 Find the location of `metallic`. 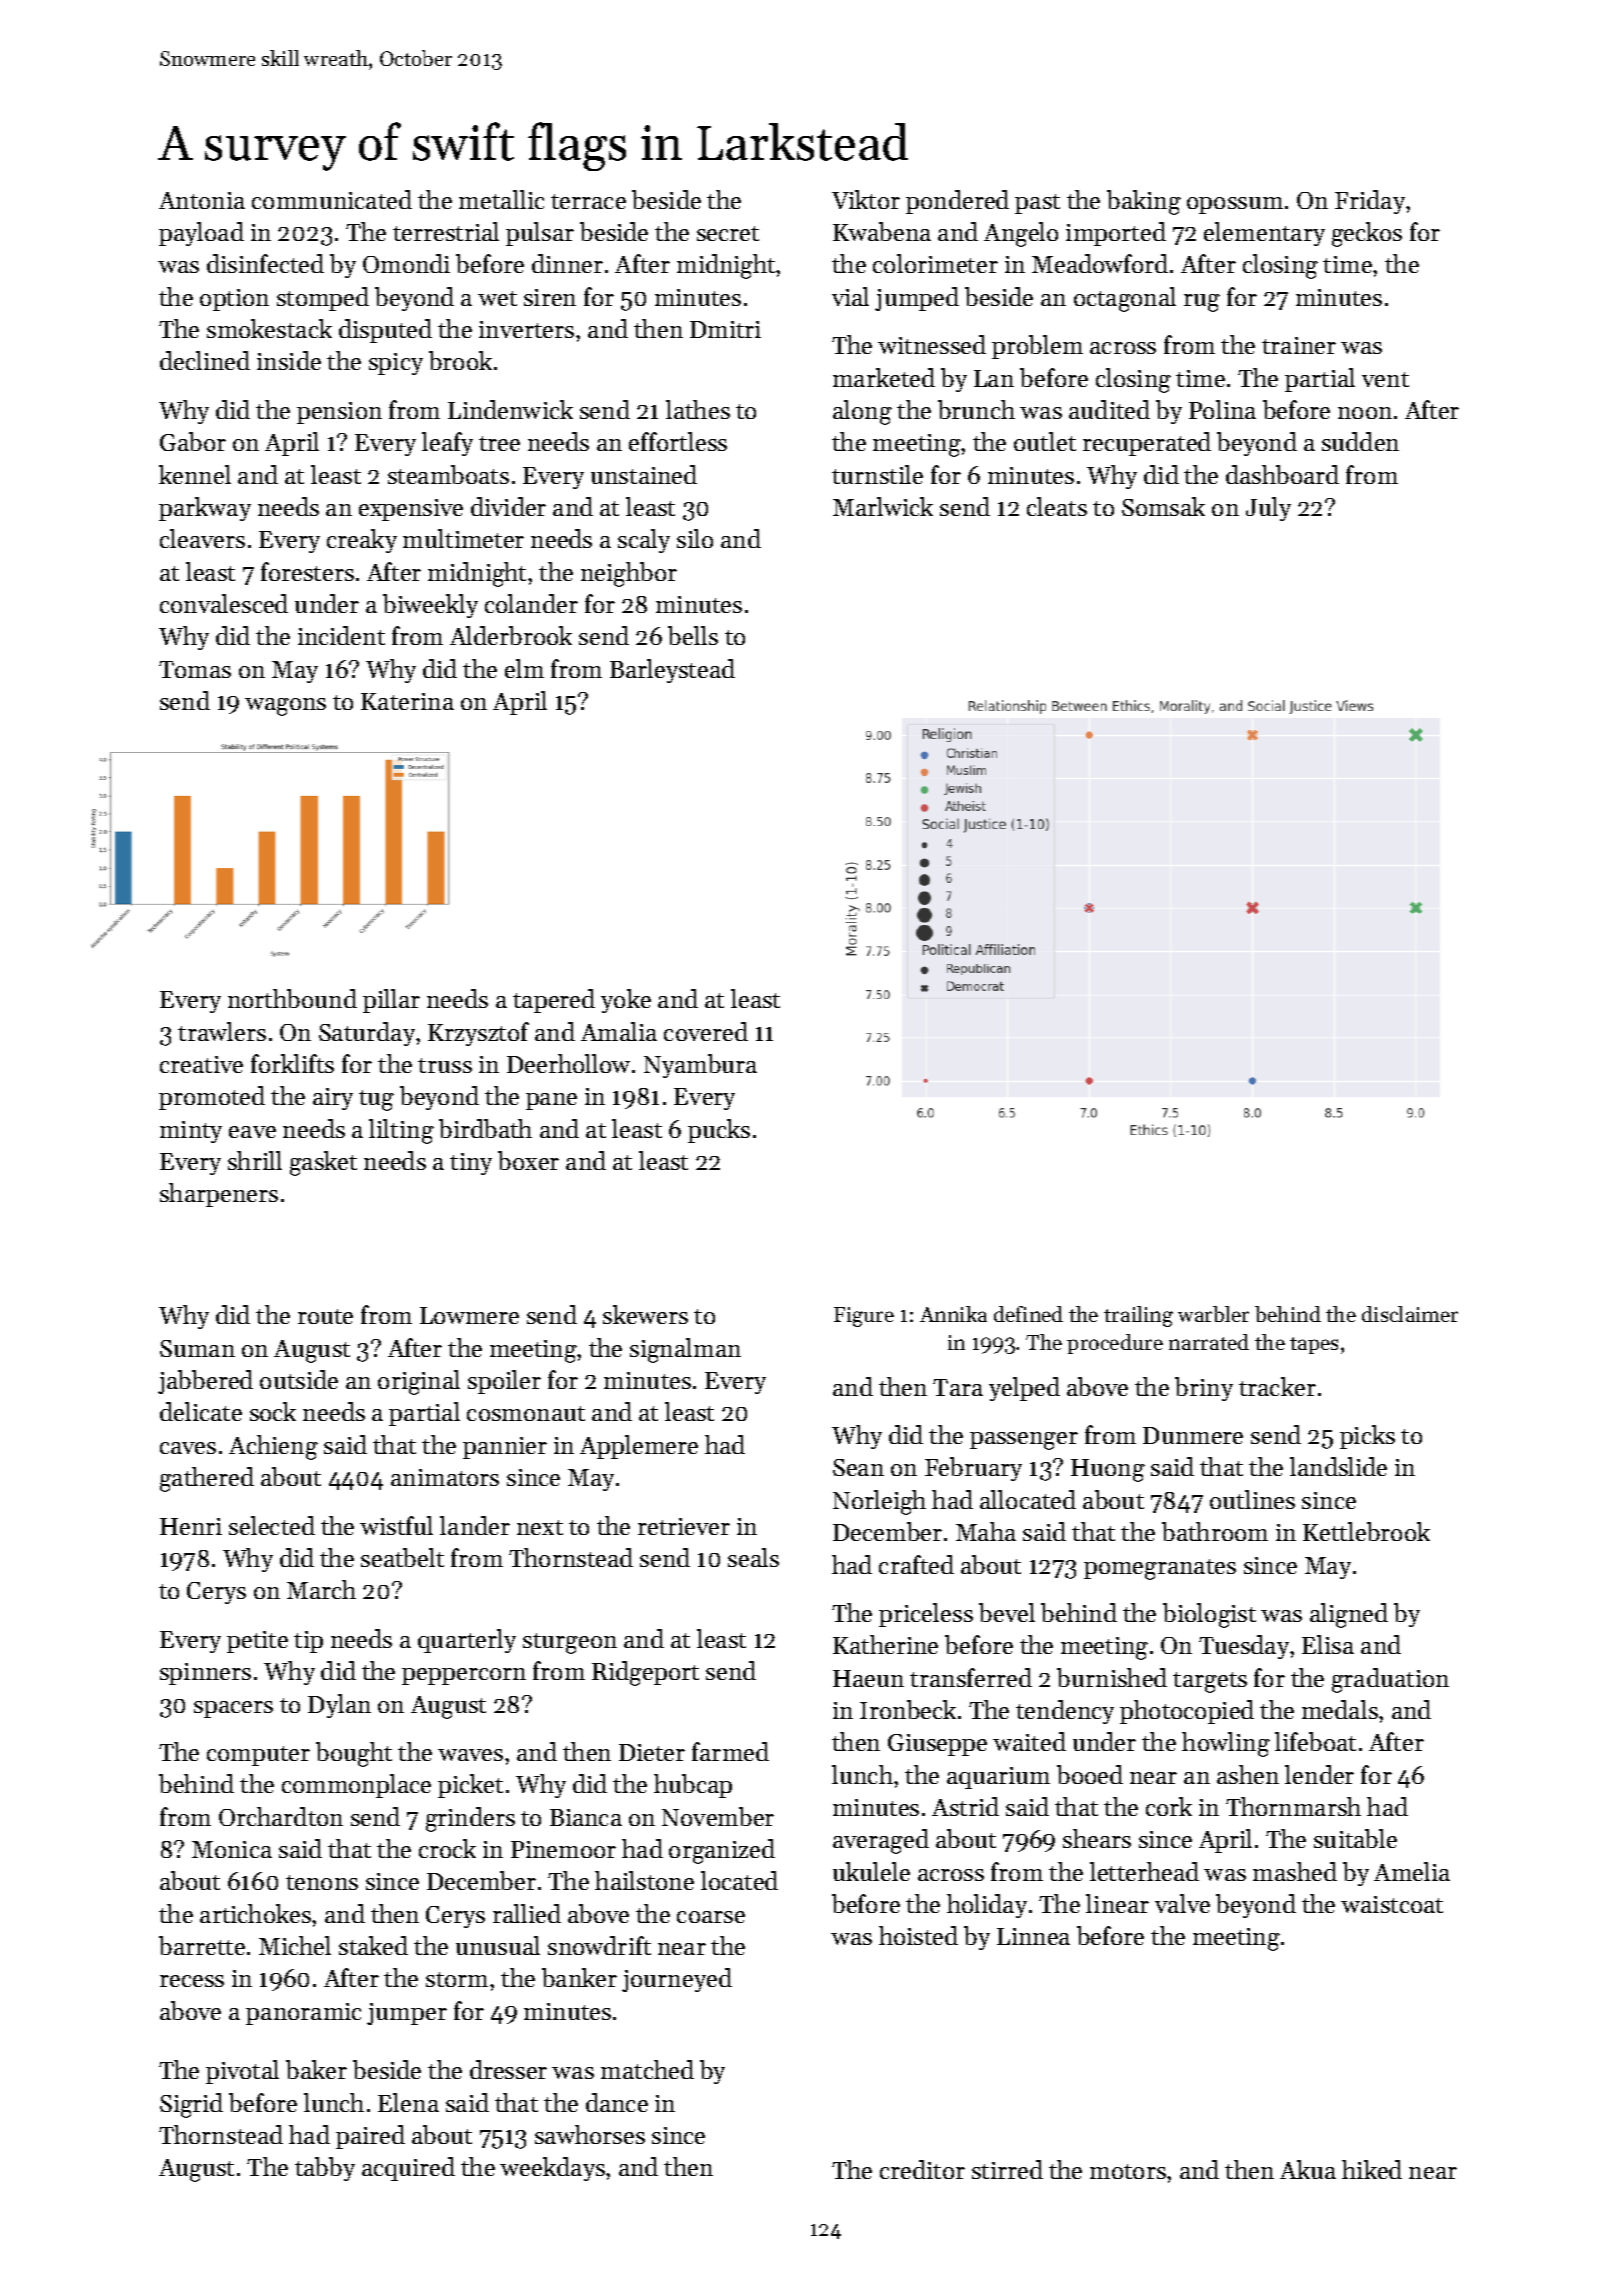

metallic is located at coordinates (501, 199).
